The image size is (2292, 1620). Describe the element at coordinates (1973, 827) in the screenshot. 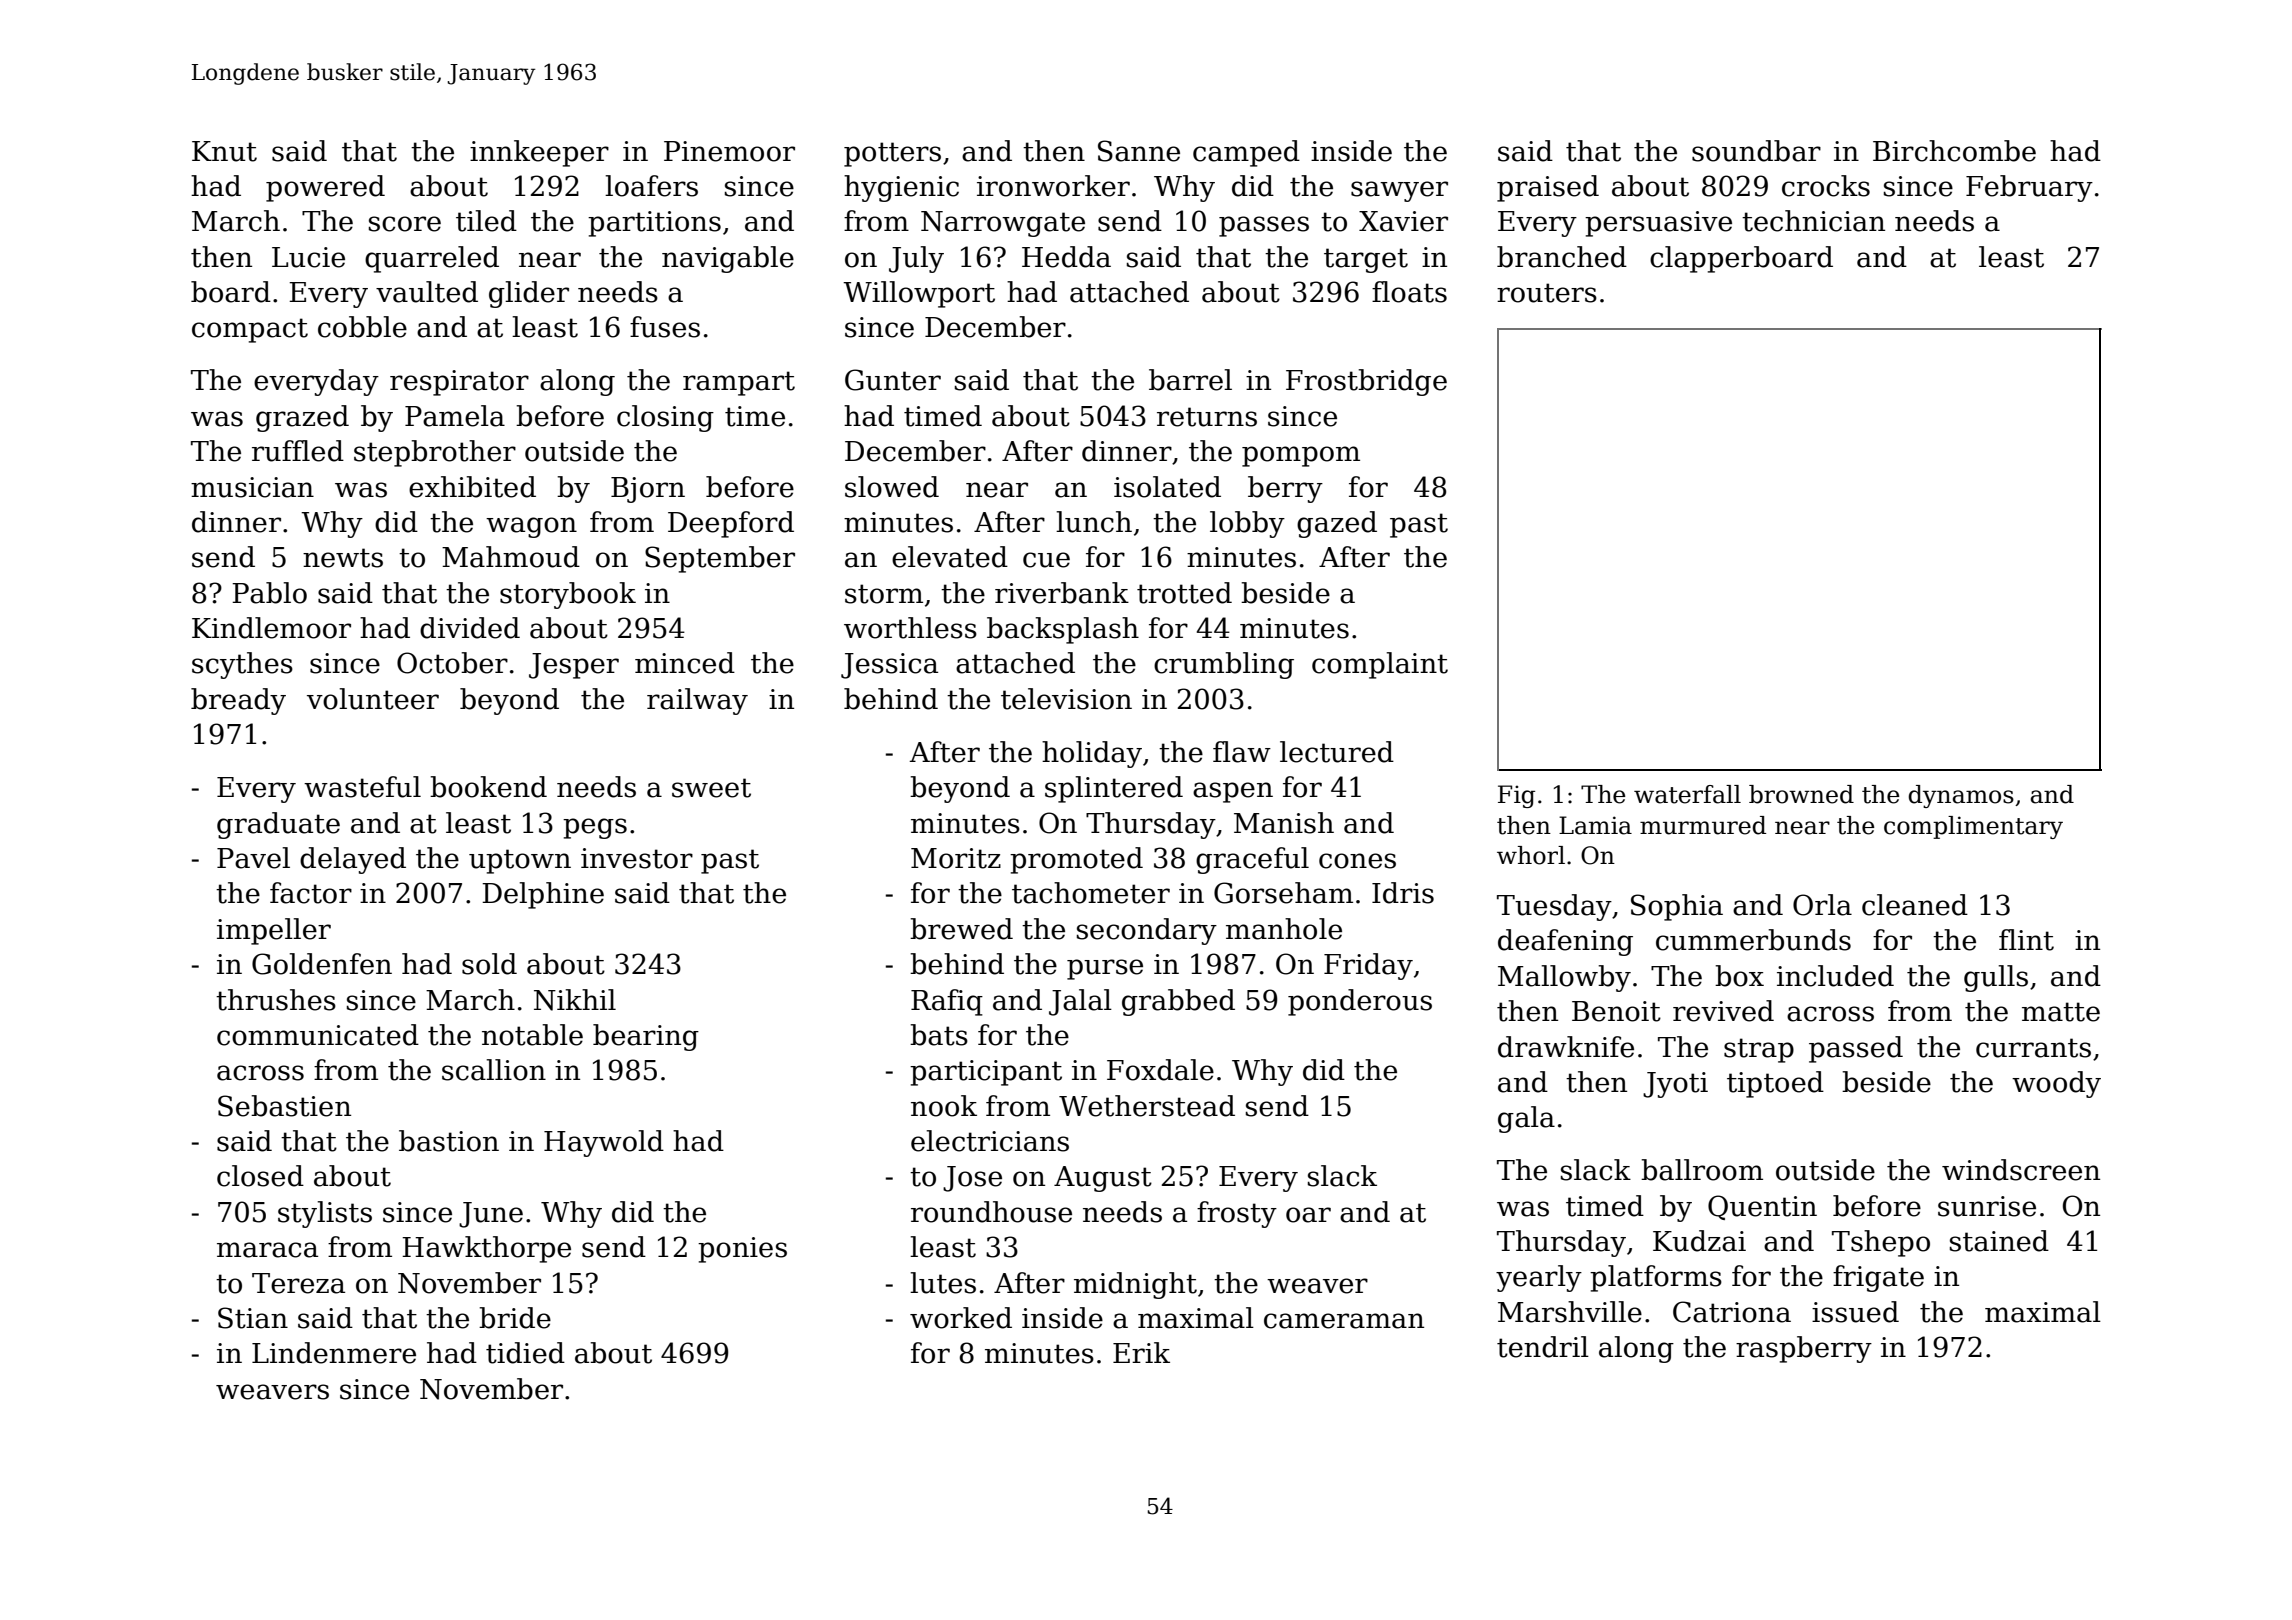

I see `complimentary` at that location.
